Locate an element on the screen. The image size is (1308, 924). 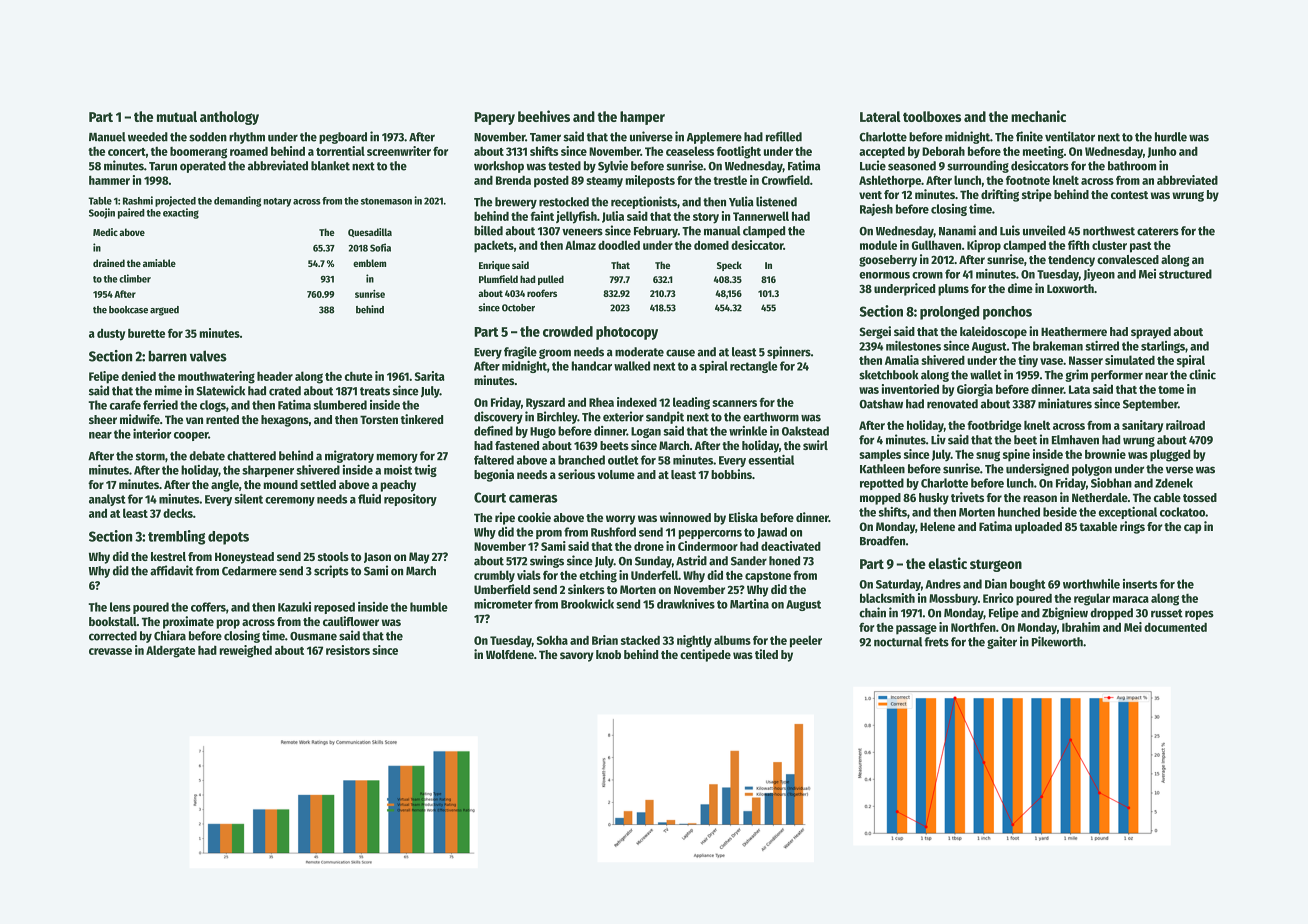
Sergei is located at coordinates (875, 332).
